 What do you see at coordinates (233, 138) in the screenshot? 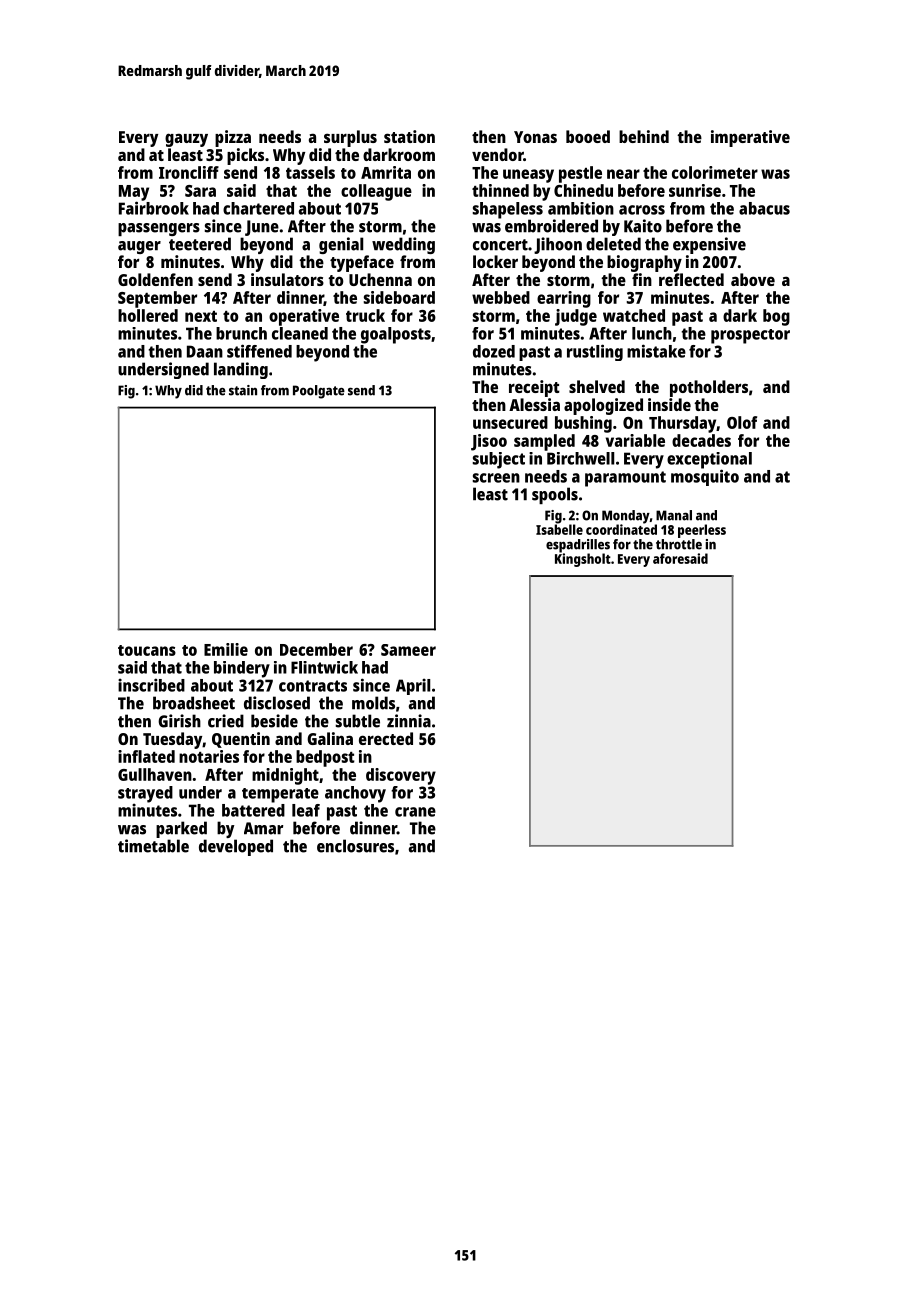
I see `pizza` at bounding box center [233, 138].
